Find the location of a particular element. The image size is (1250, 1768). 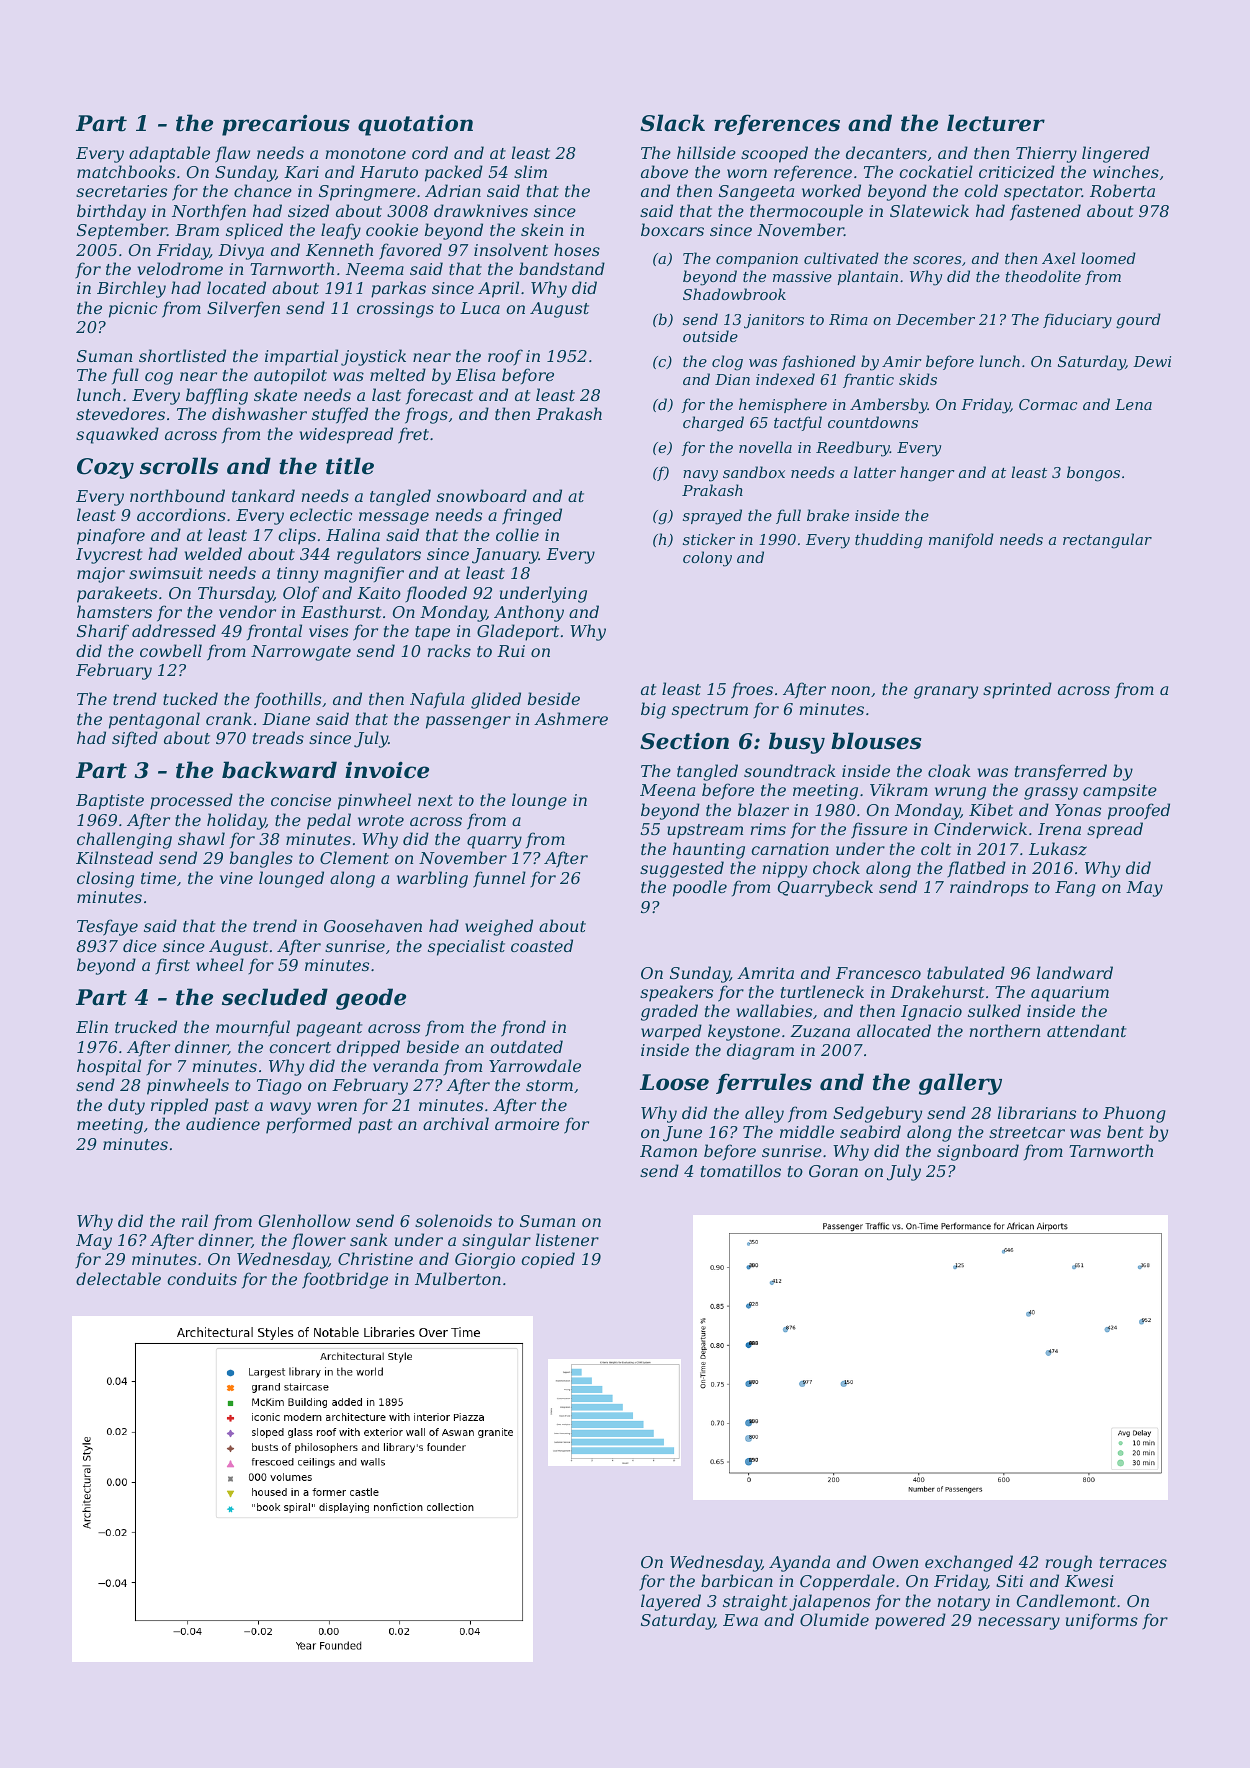

gourd is located at coordinates (1138, 321).
